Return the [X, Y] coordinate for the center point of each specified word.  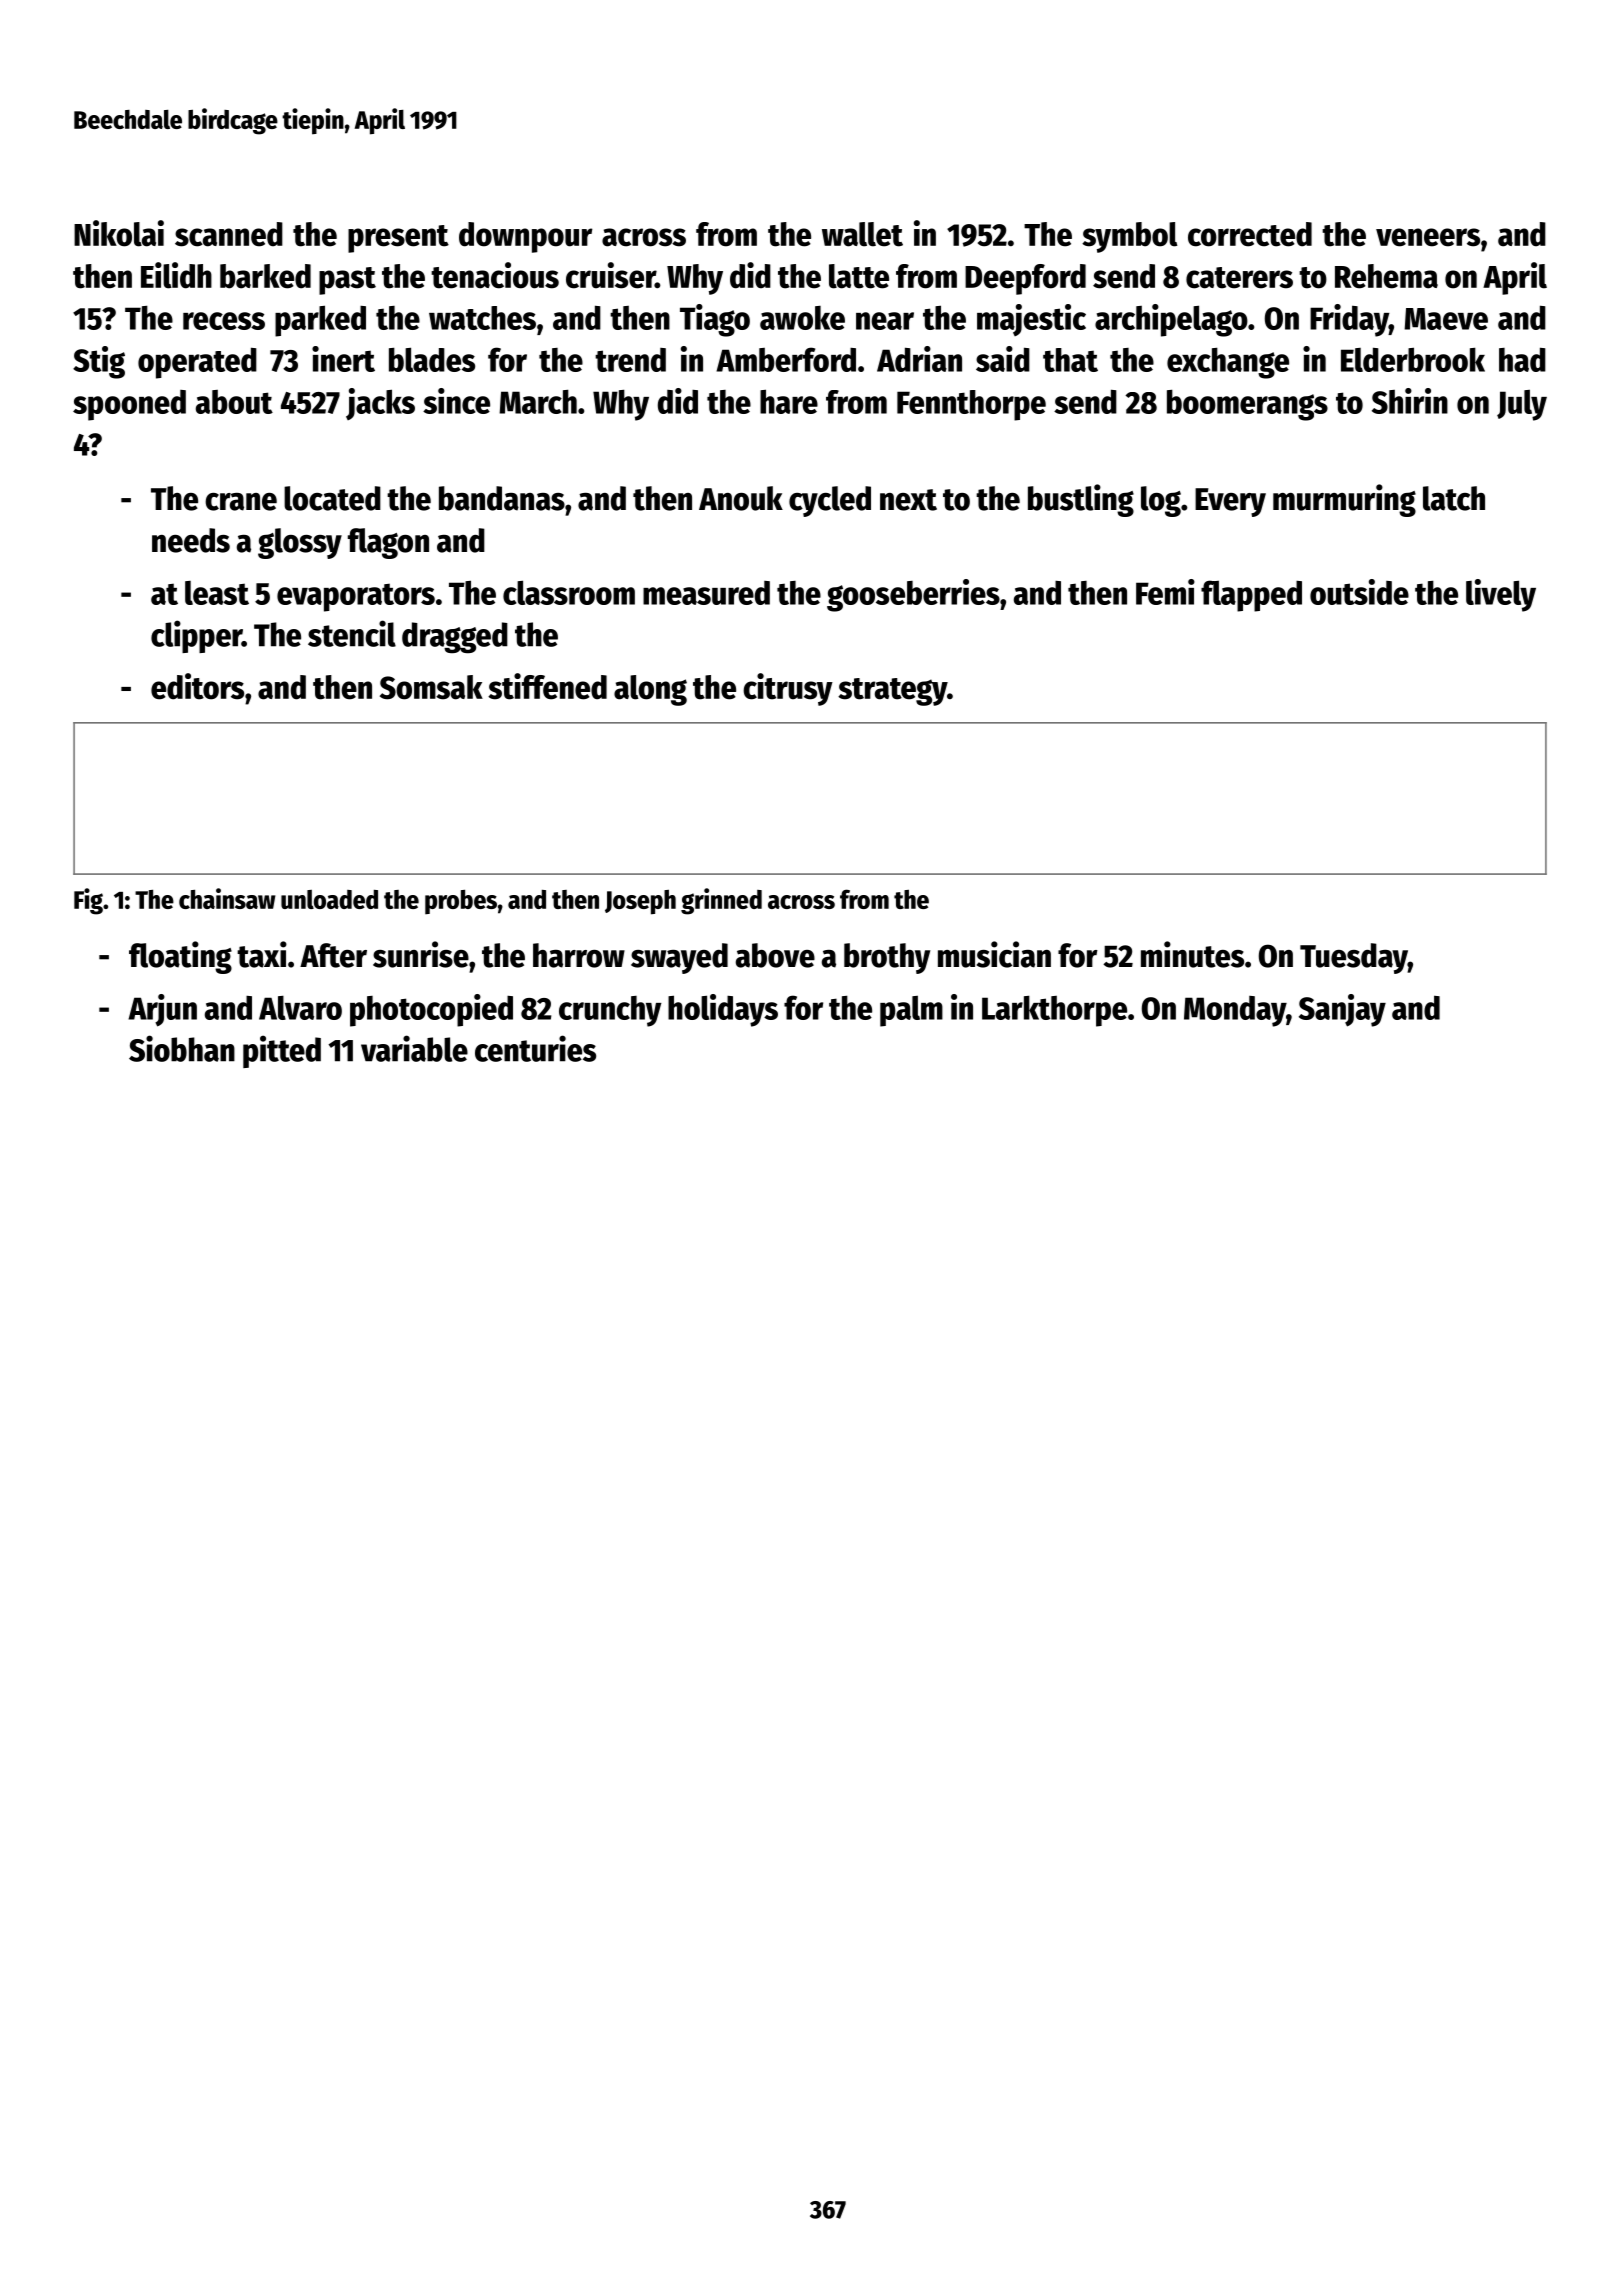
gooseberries [913, 595]
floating [180, 957]
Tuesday [1354, 958]
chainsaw [227, 898]
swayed [679, 958]
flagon [388, 543]
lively [1501, 595]
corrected [1250, 234]
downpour [525, 237]
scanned [229, 234]
